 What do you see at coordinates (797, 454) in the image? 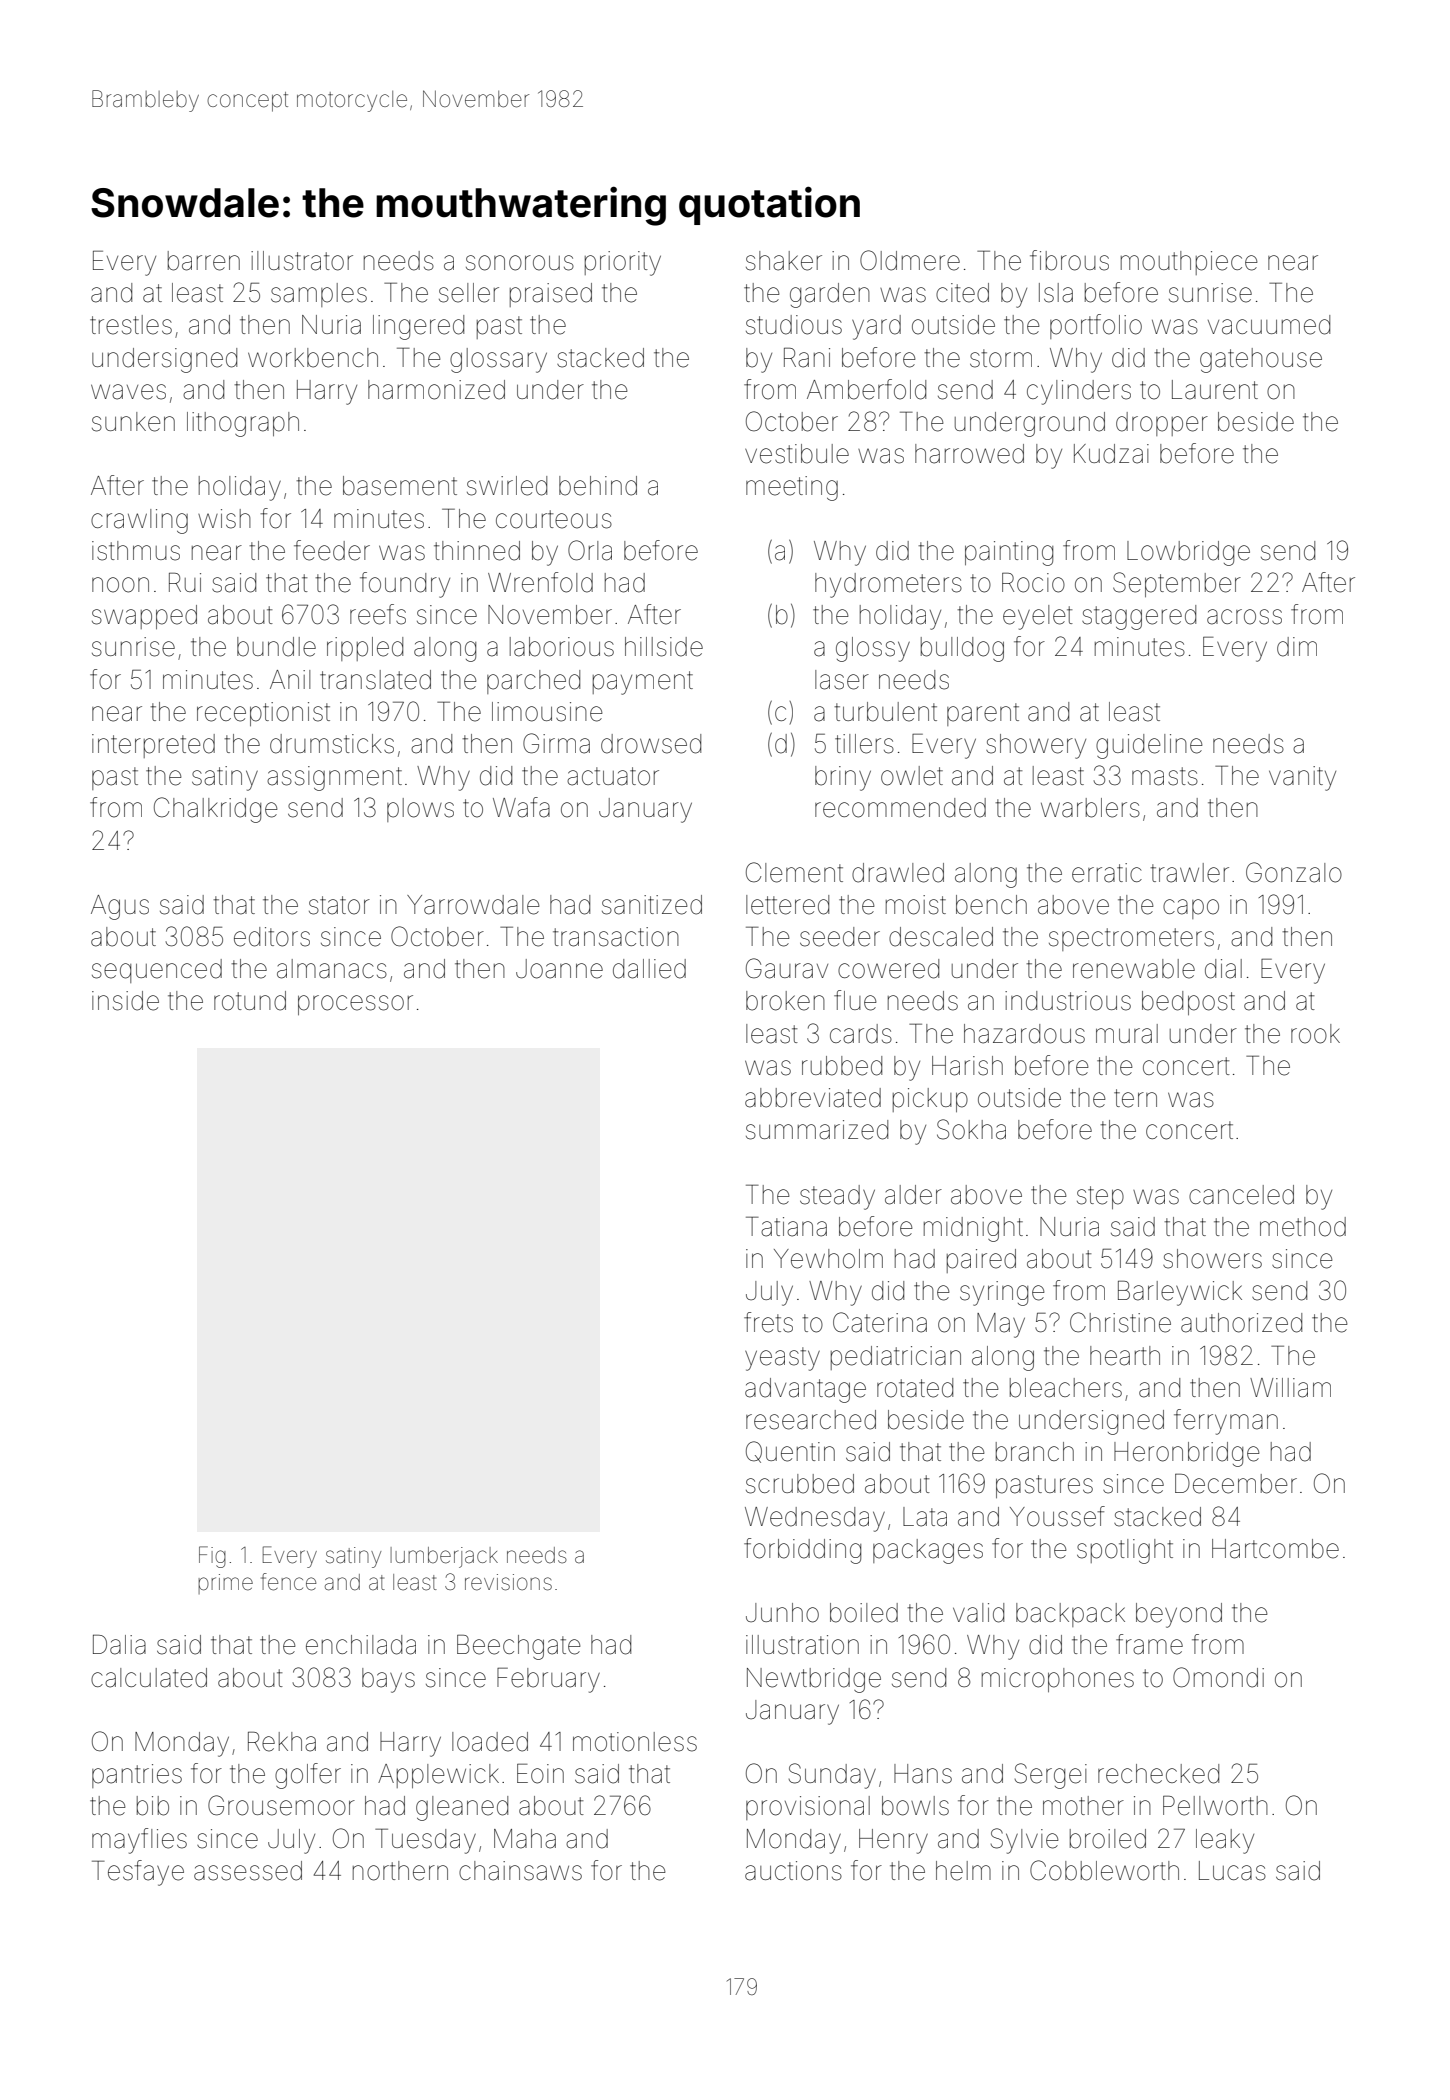
I see `vestibule` at bounding box center [797, 454].
